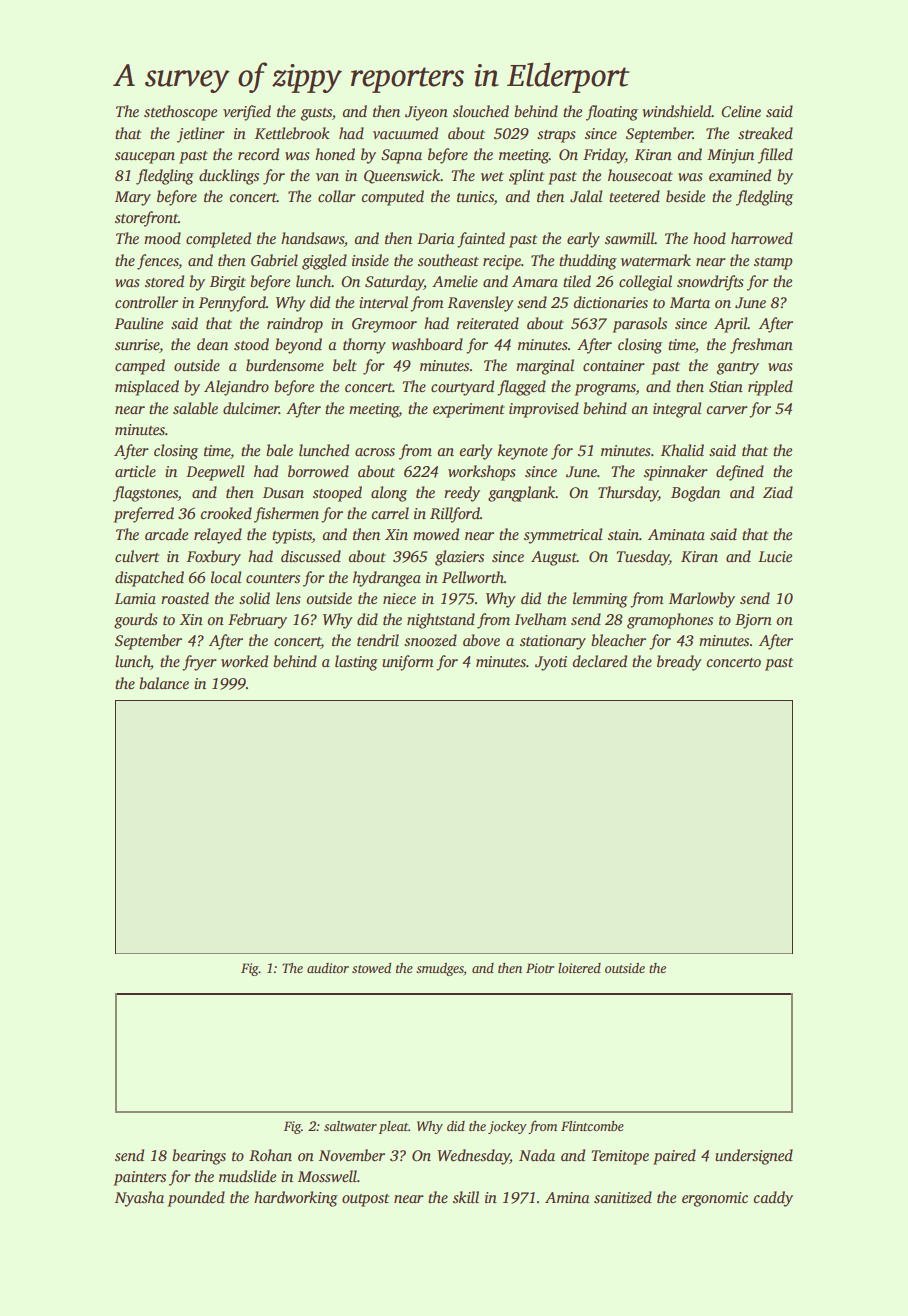 This screenshot has width=908, height=1316. I want to click on auditor, so click(328, 968).
